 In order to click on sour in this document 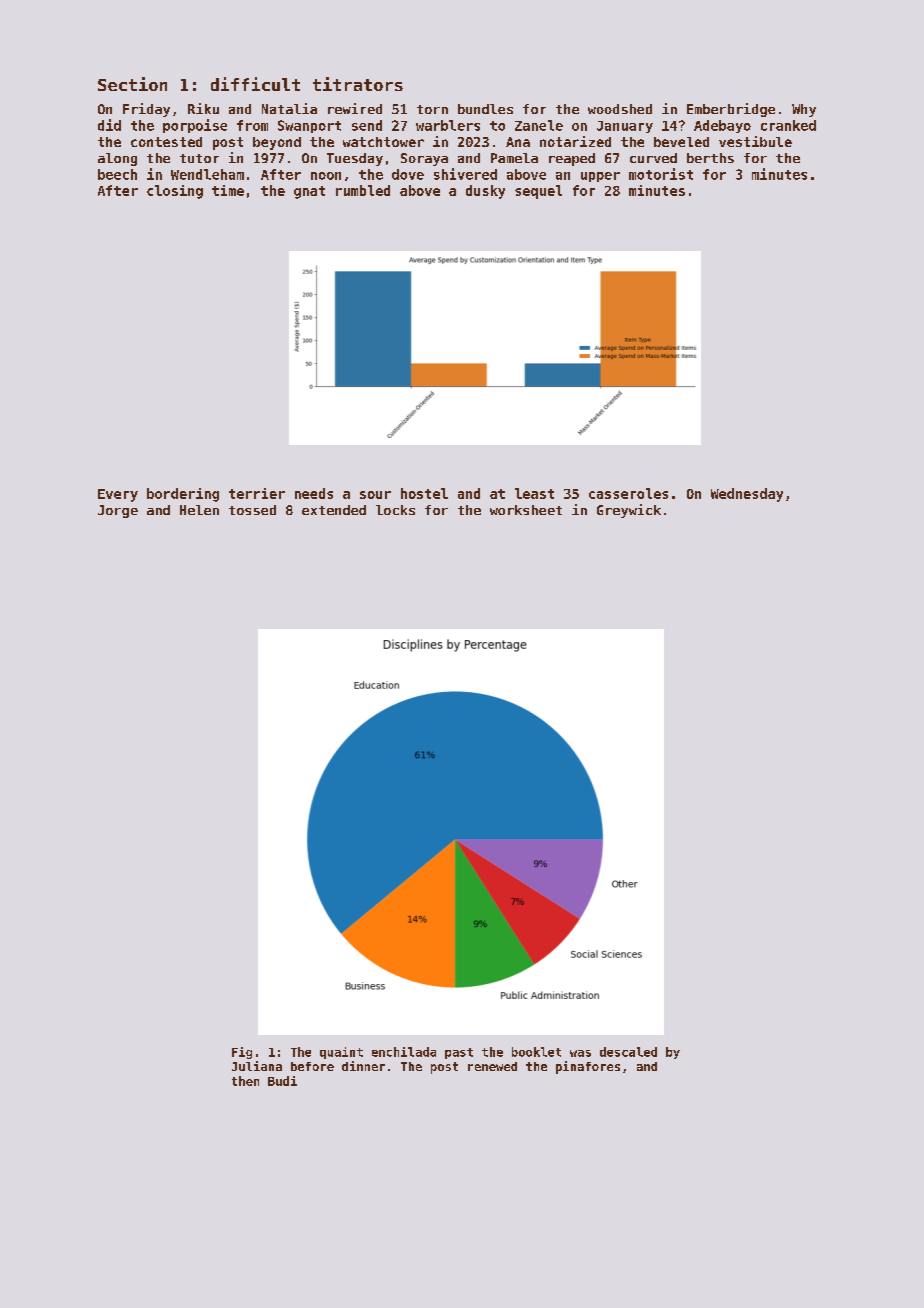, I will do `click(375, 495)`.
